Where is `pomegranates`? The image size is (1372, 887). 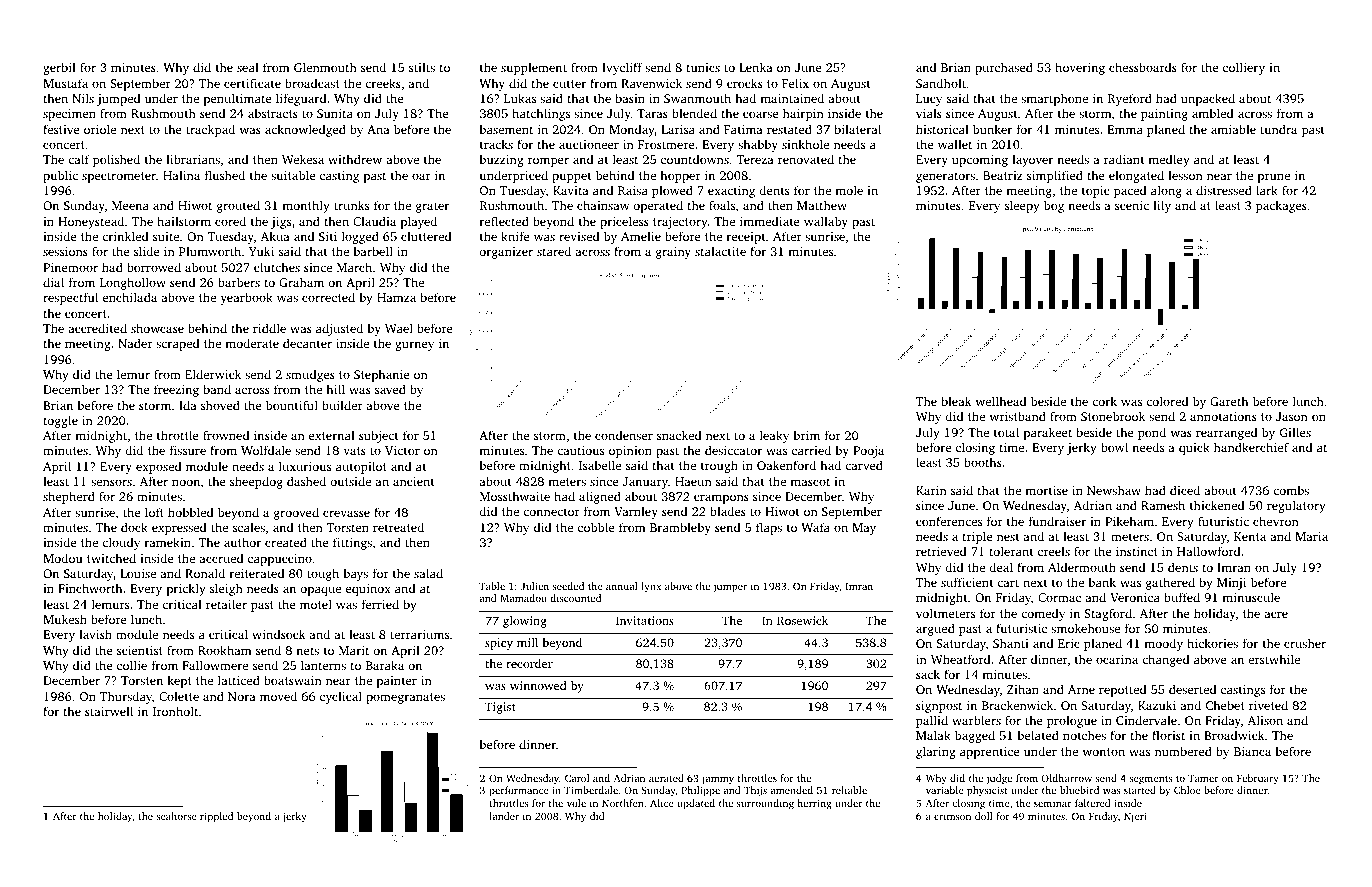
pomegranates is located at coordinates (405, 698).
